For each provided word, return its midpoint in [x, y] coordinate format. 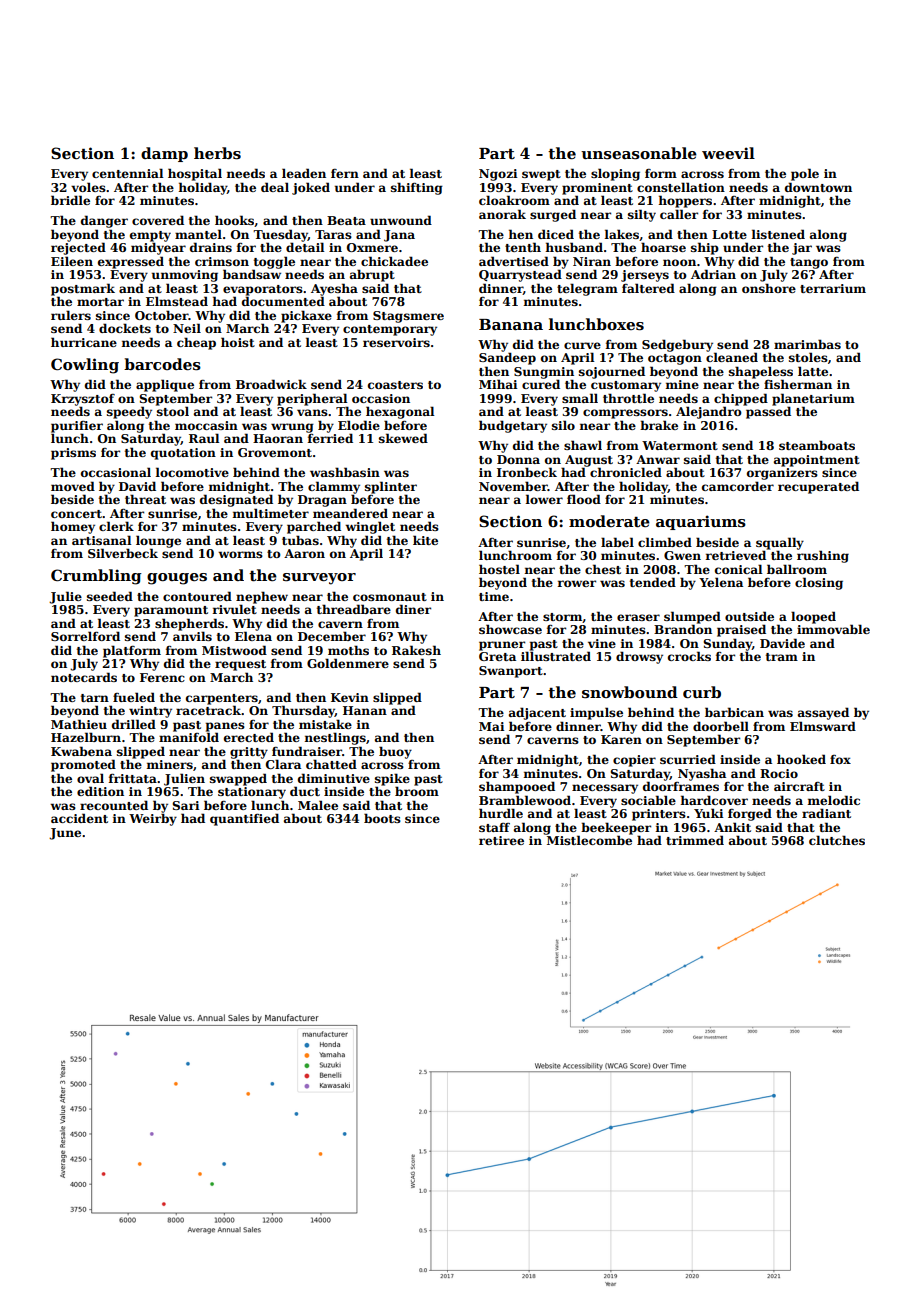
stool [173, 411]
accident [79, 818]
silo [563, 425]
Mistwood [234, 650]
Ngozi [498, 175]
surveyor [319, 579]
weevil [728, 153]
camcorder [738, 486]
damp [164, 154]
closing [819, 583]
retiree [501, 840]
